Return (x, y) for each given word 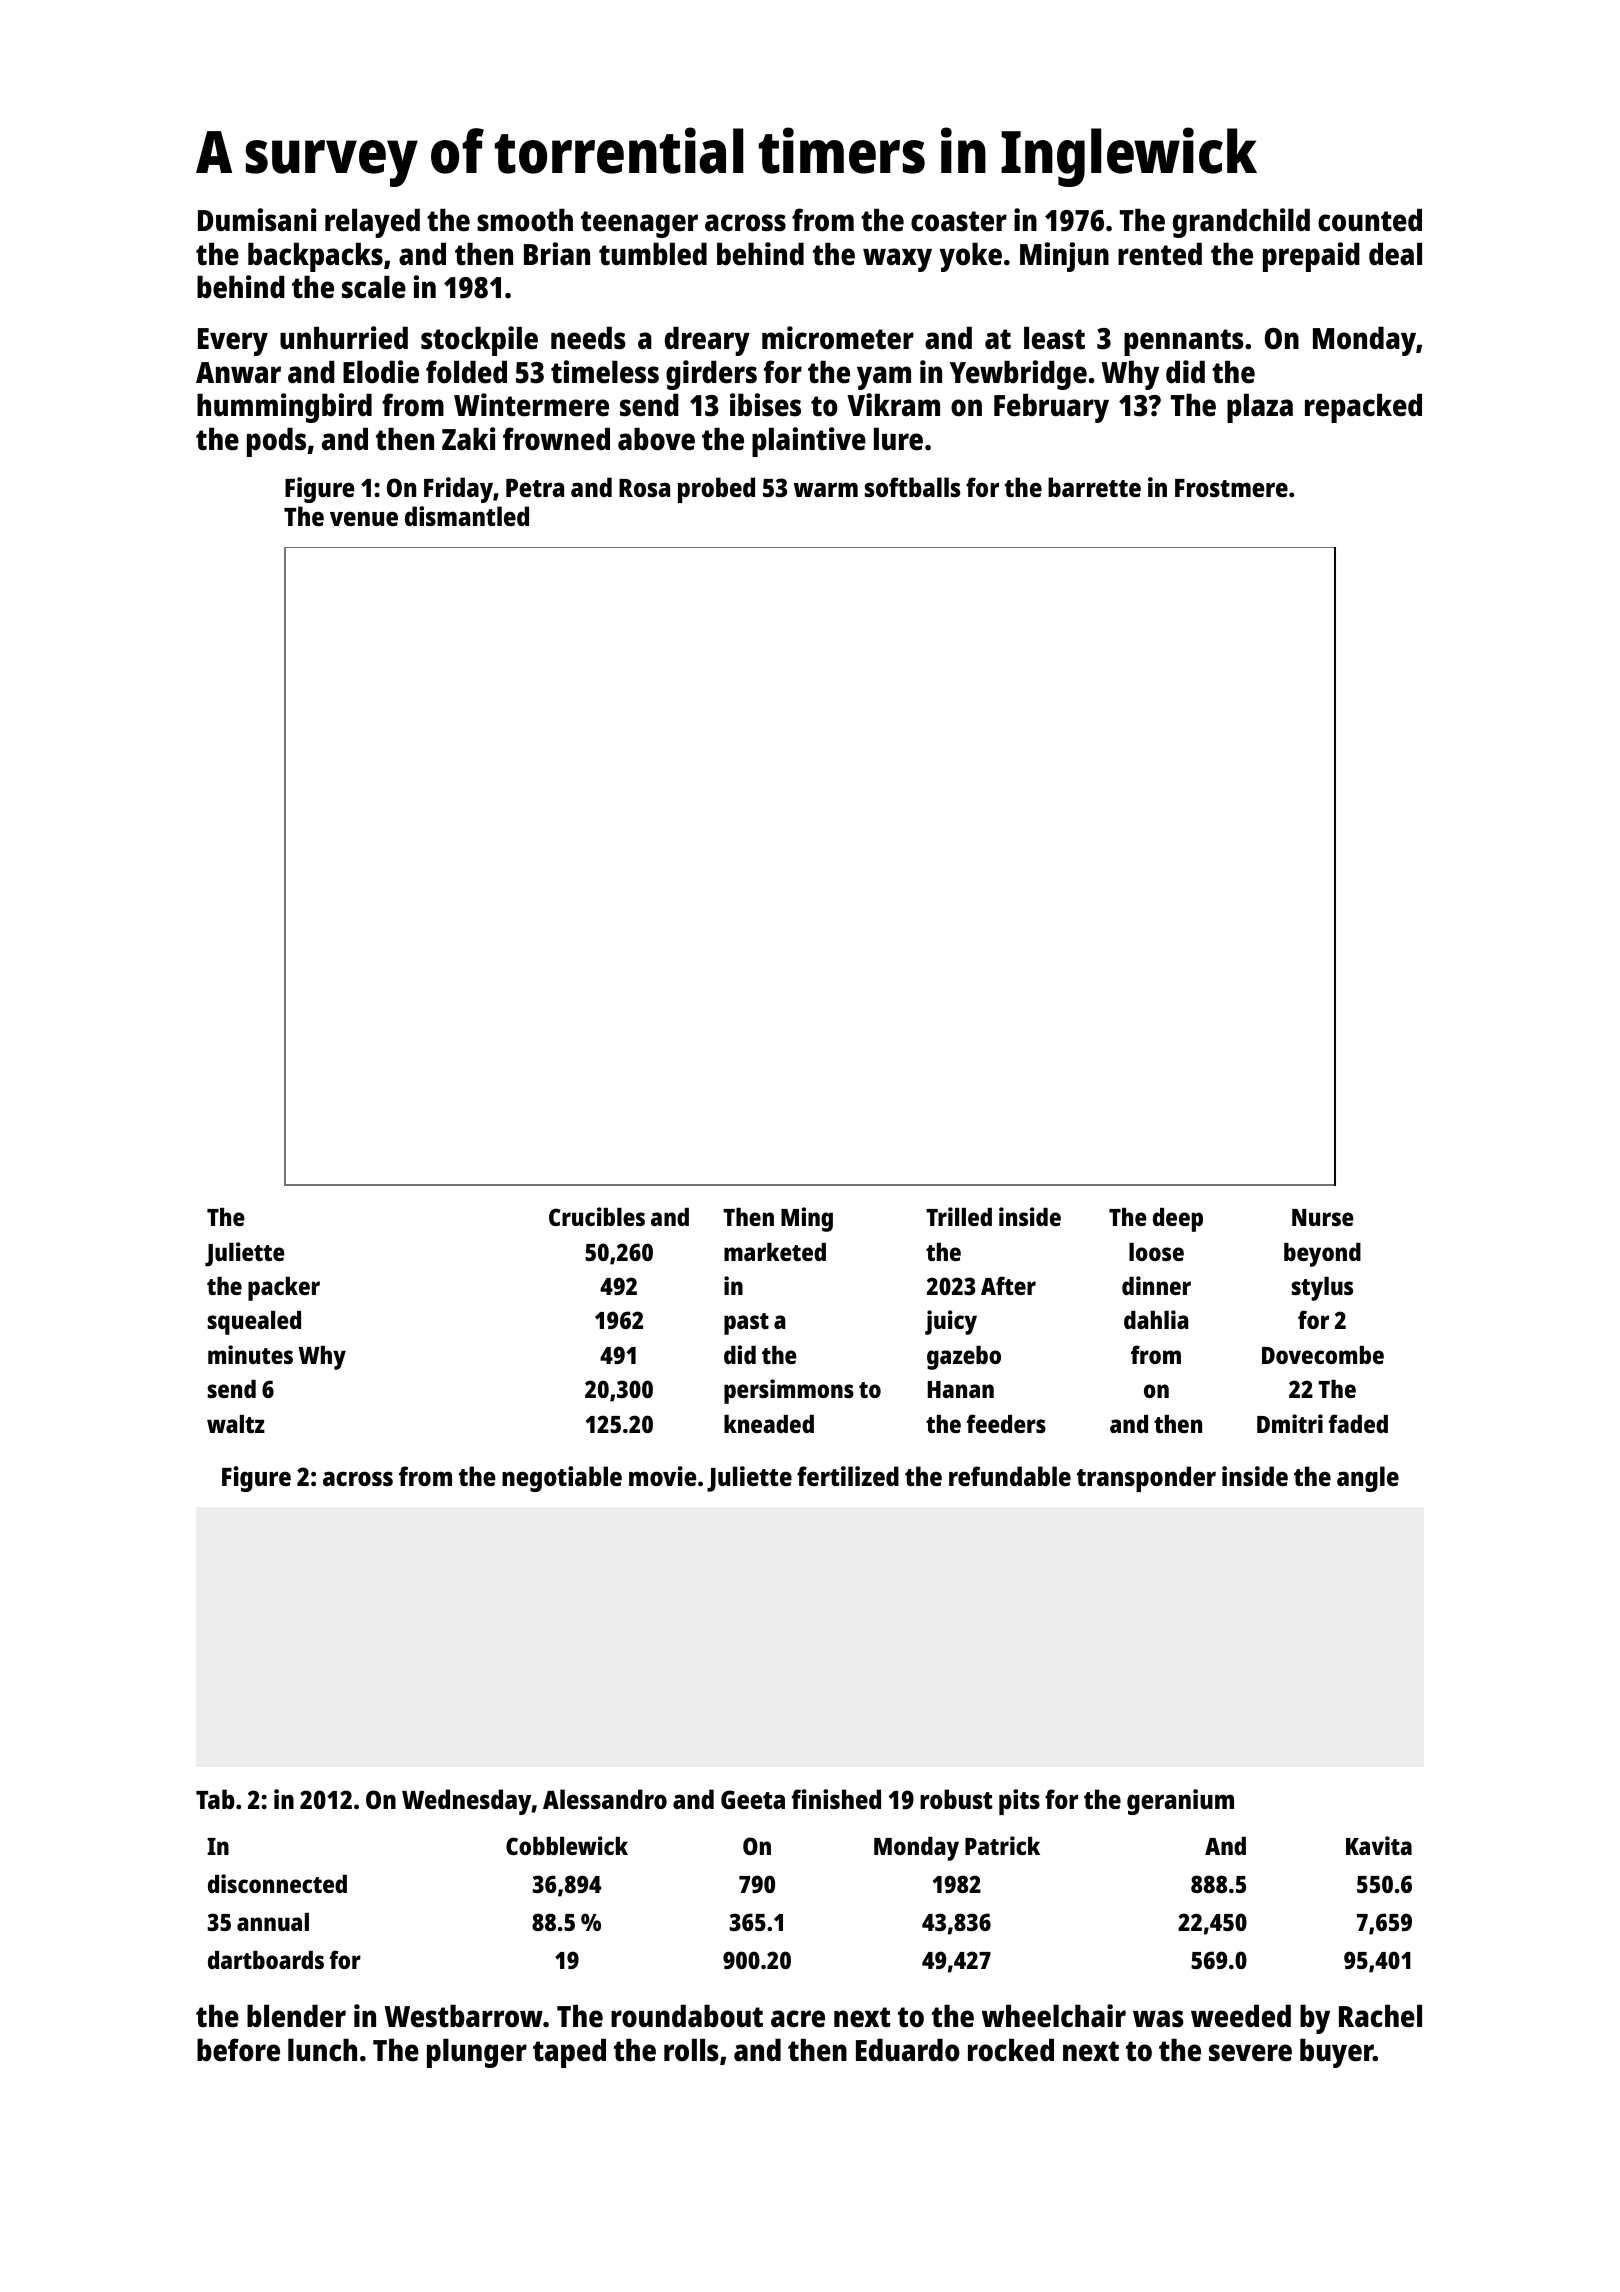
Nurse (1323, 1217)
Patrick (1002, 1845)
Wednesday (467, 1802)
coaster (959, 221)
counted (1370, 220)
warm (826, 489)
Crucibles (597, 1216)
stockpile (479, 341)
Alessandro (605, 1799)
